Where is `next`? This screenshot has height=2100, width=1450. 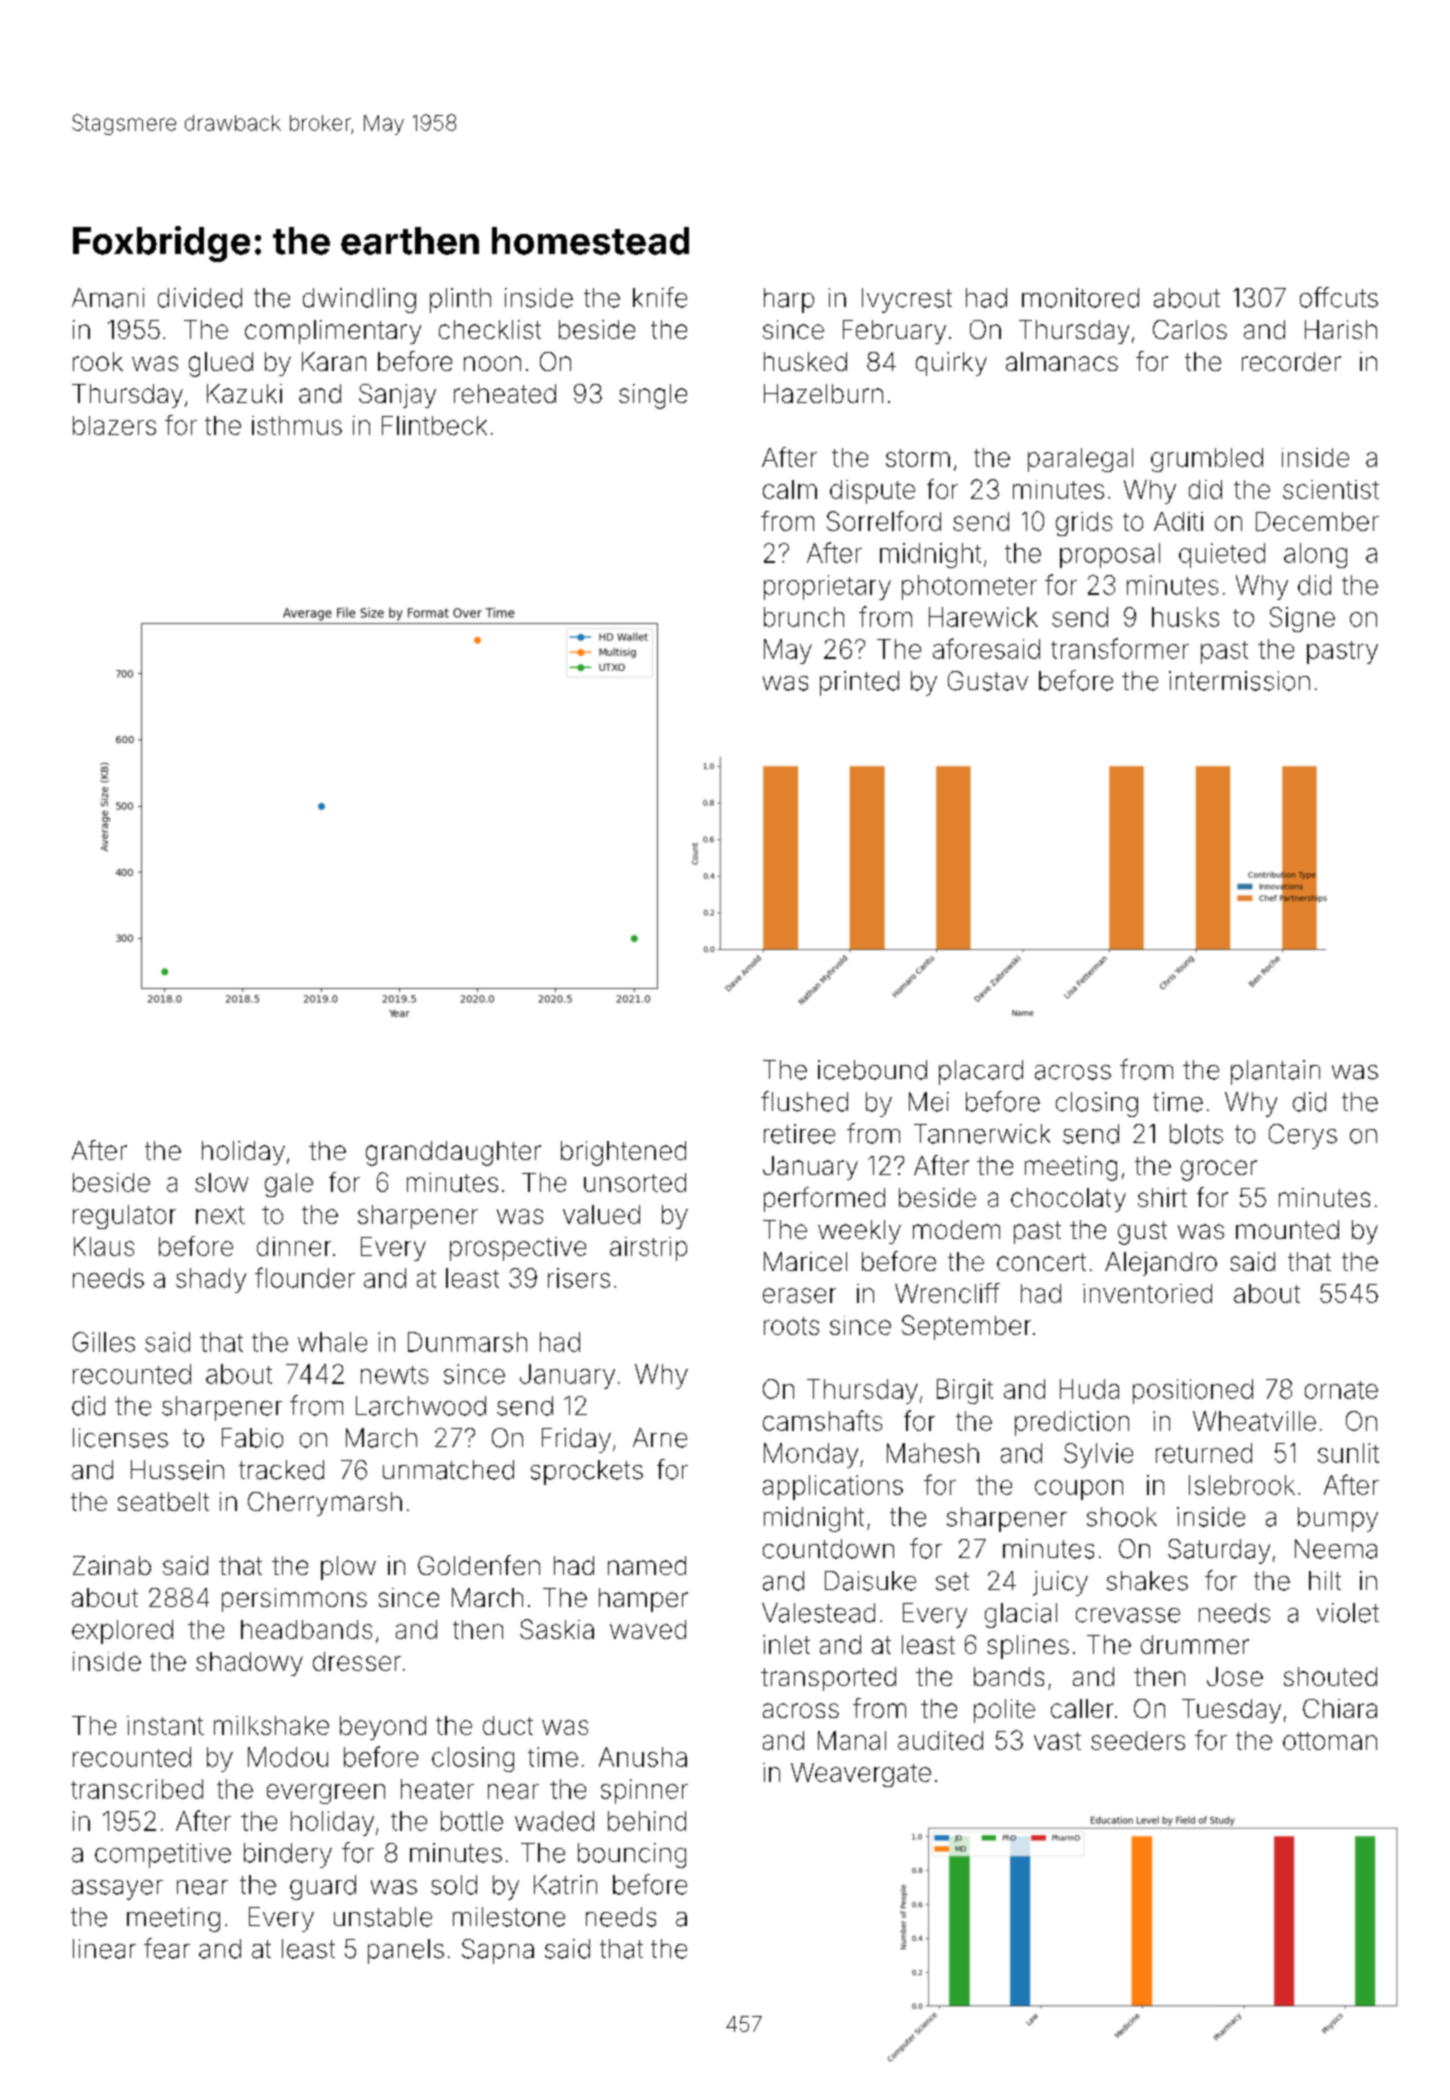 next is located at coordinates (220, 1215).
